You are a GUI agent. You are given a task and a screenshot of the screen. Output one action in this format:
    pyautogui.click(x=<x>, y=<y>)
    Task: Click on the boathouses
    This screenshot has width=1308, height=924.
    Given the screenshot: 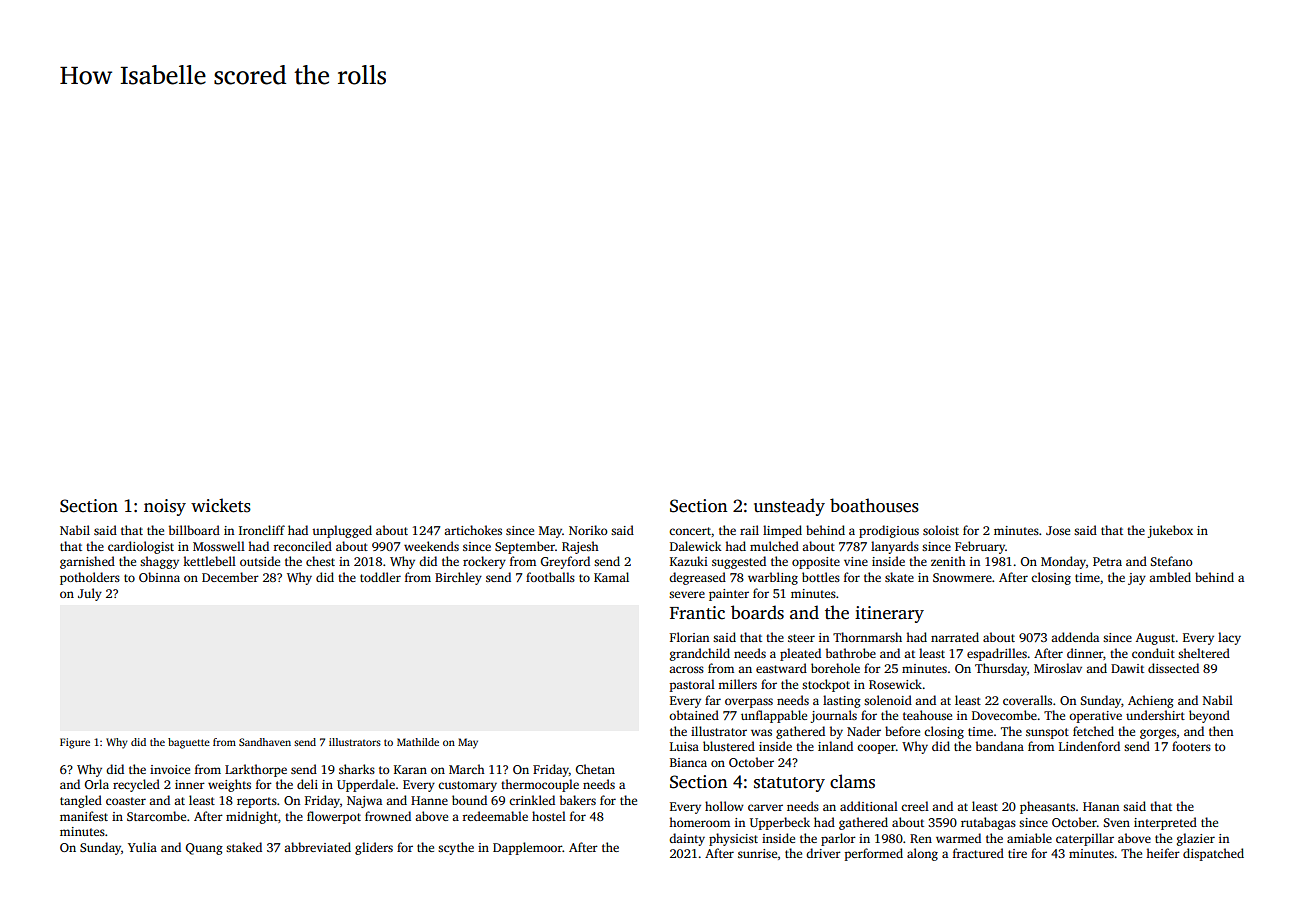 What is the action you would take?
    pyautogui.click(x=874, y=505)
